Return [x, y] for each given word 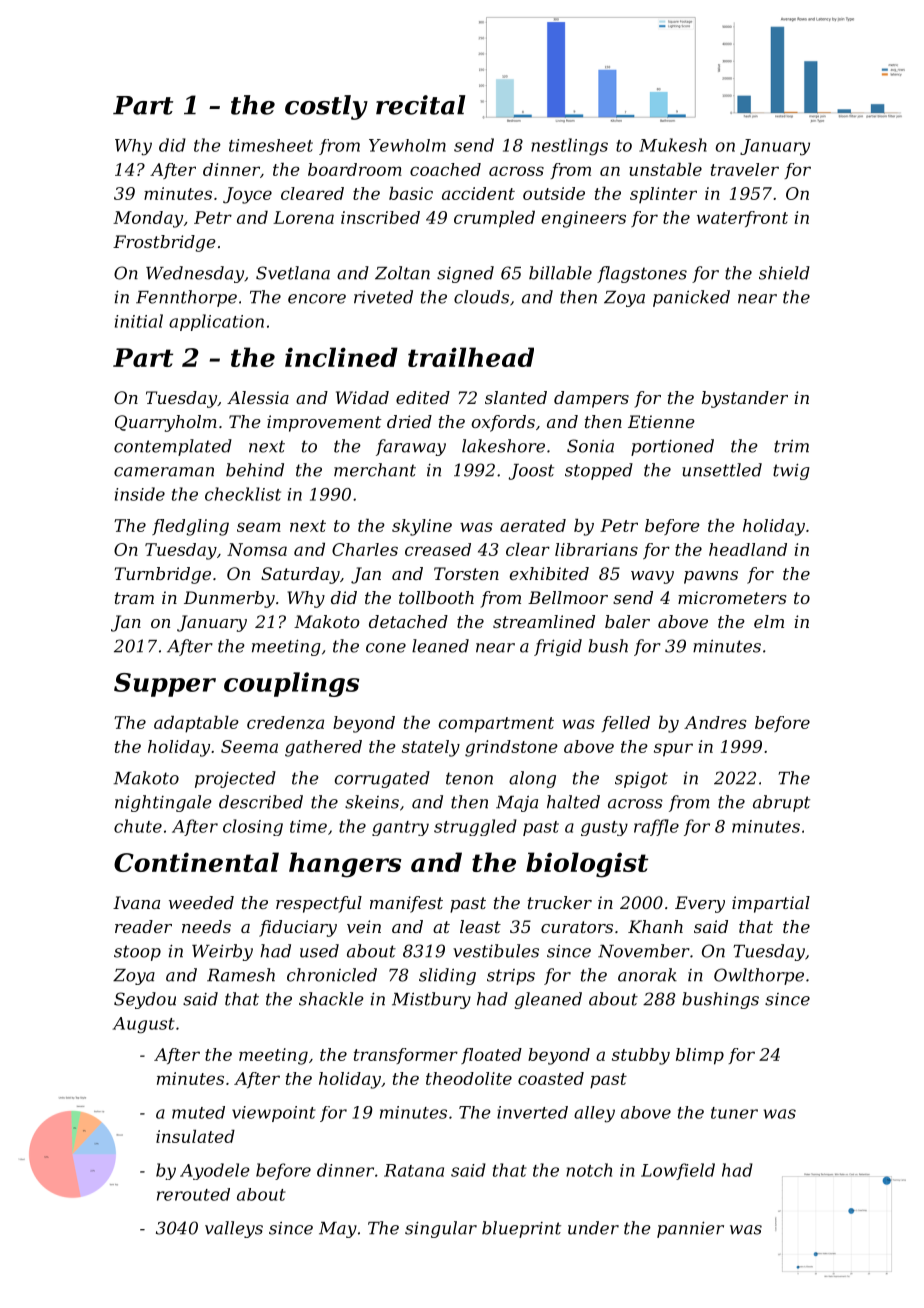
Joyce [247, 195]
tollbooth [436, 597]
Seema [249, 746]
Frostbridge [164, 243]
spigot [641, 780]
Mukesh [673, 145]
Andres [715, 722]
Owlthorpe [759, 976]
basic [411, 193]
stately [431, 748]
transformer [406, 1056]
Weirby [222, 952]
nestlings [569, 147]
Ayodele [215, 1171]
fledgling [190, 527]
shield [784, 273]
